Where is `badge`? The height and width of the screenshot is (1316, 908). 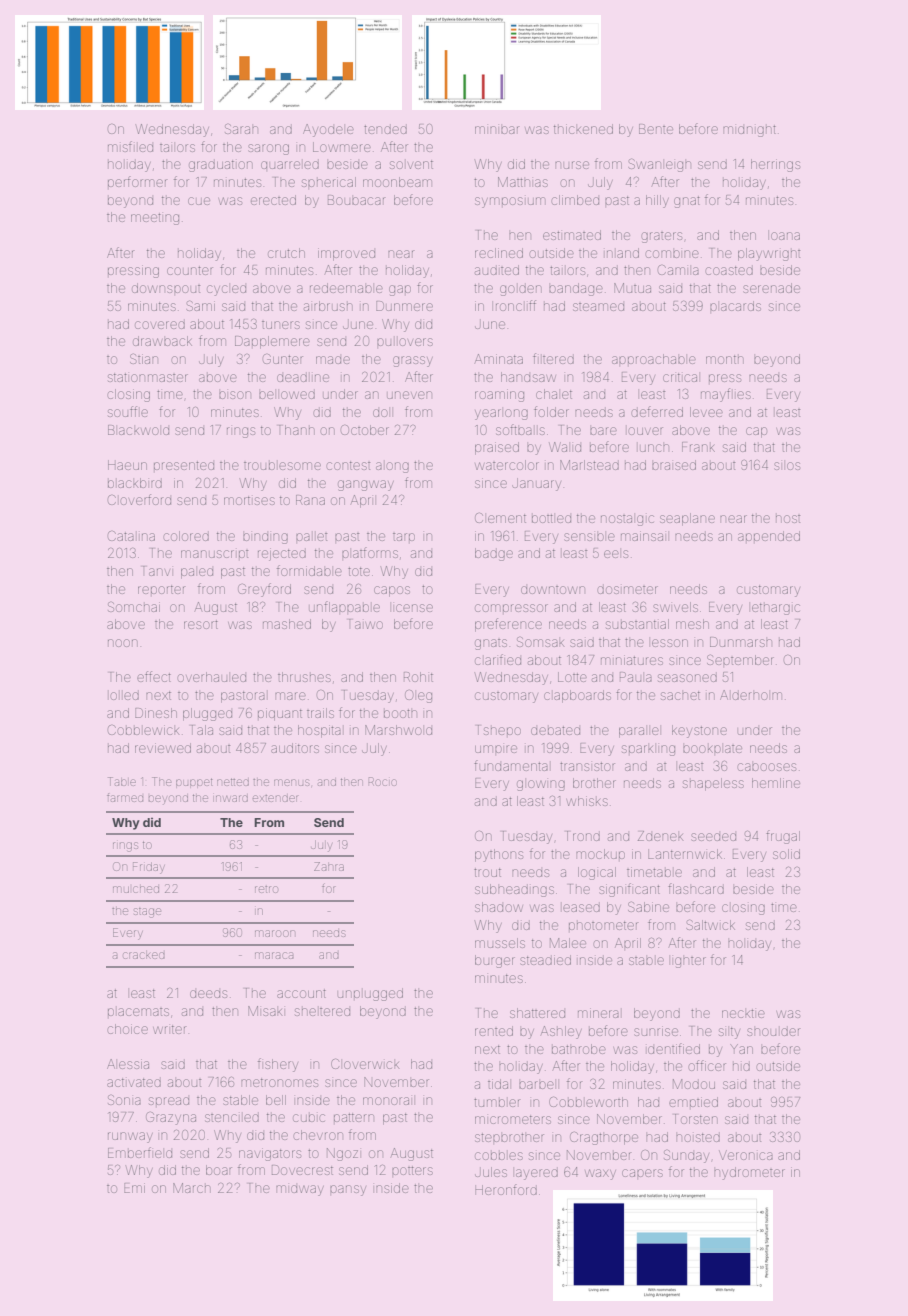
badge is located at coordinates (494, 554).
